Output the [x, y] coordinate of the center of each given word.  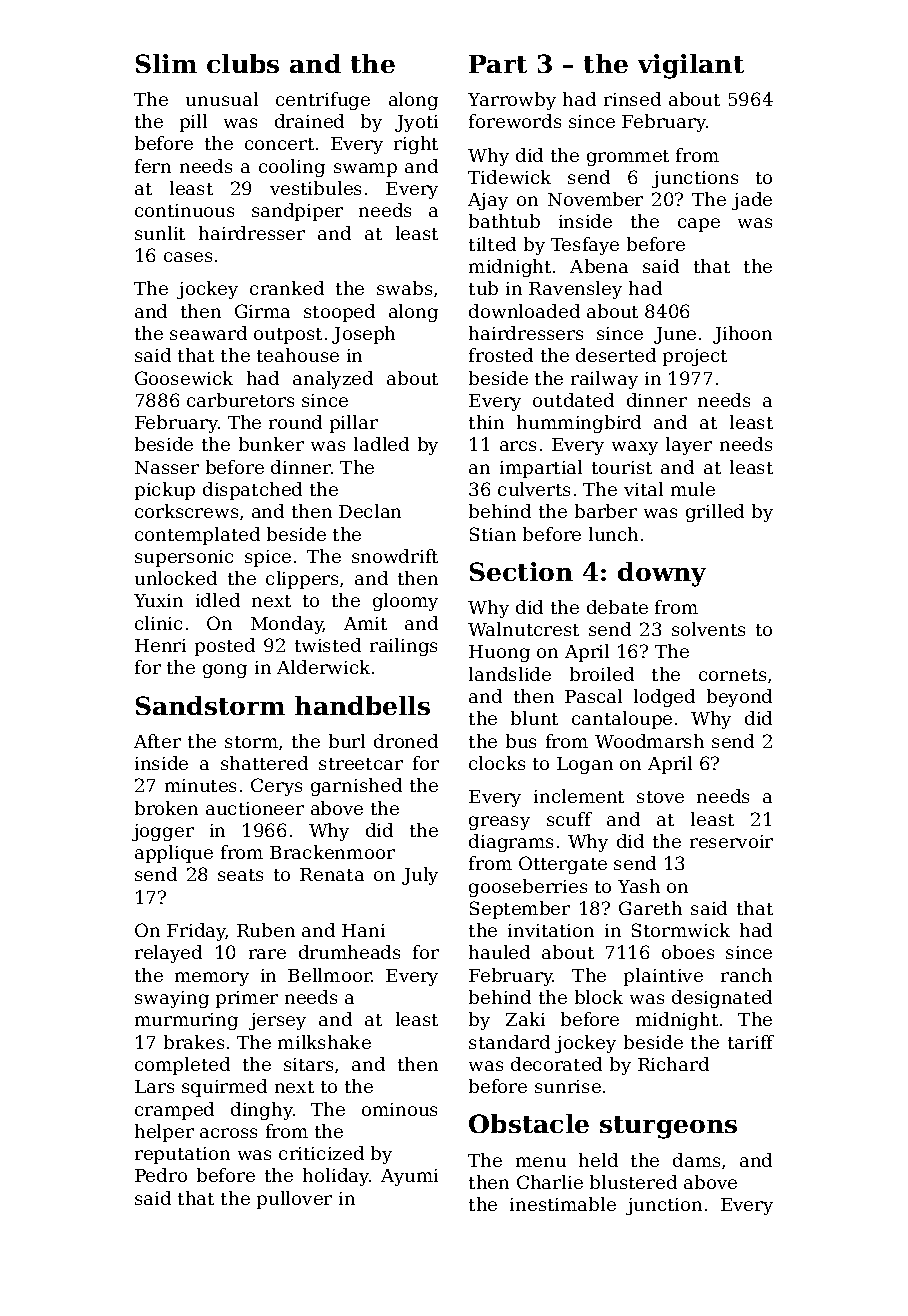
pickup [165, 491]
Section [521, 571]
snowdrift [395, 556]
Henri [160, 645]
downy [662, 574]
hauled [499, 952]
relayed [168, 954]
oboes [688, 952]
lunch [613, 534]
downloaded [524, 311]
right [416, 145]
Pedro [161, 1175]
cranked [287, 288]
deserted [616, 355]
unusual [222, 99]
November [595, 199]
